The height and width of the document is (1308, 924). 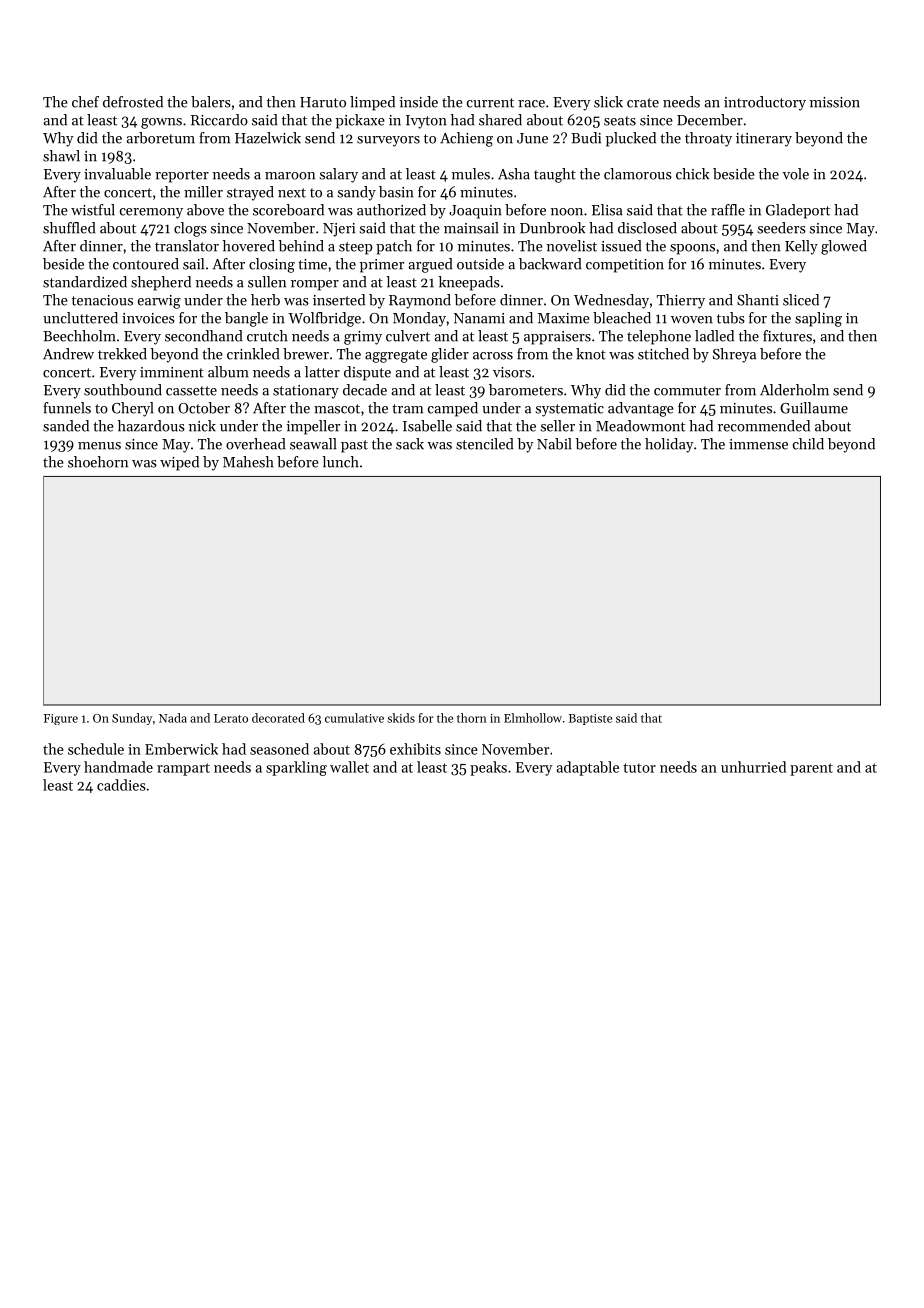 What do you see at coordinates (795, 174) in the document?
I see `vole` at bounding box center [795, 174].
